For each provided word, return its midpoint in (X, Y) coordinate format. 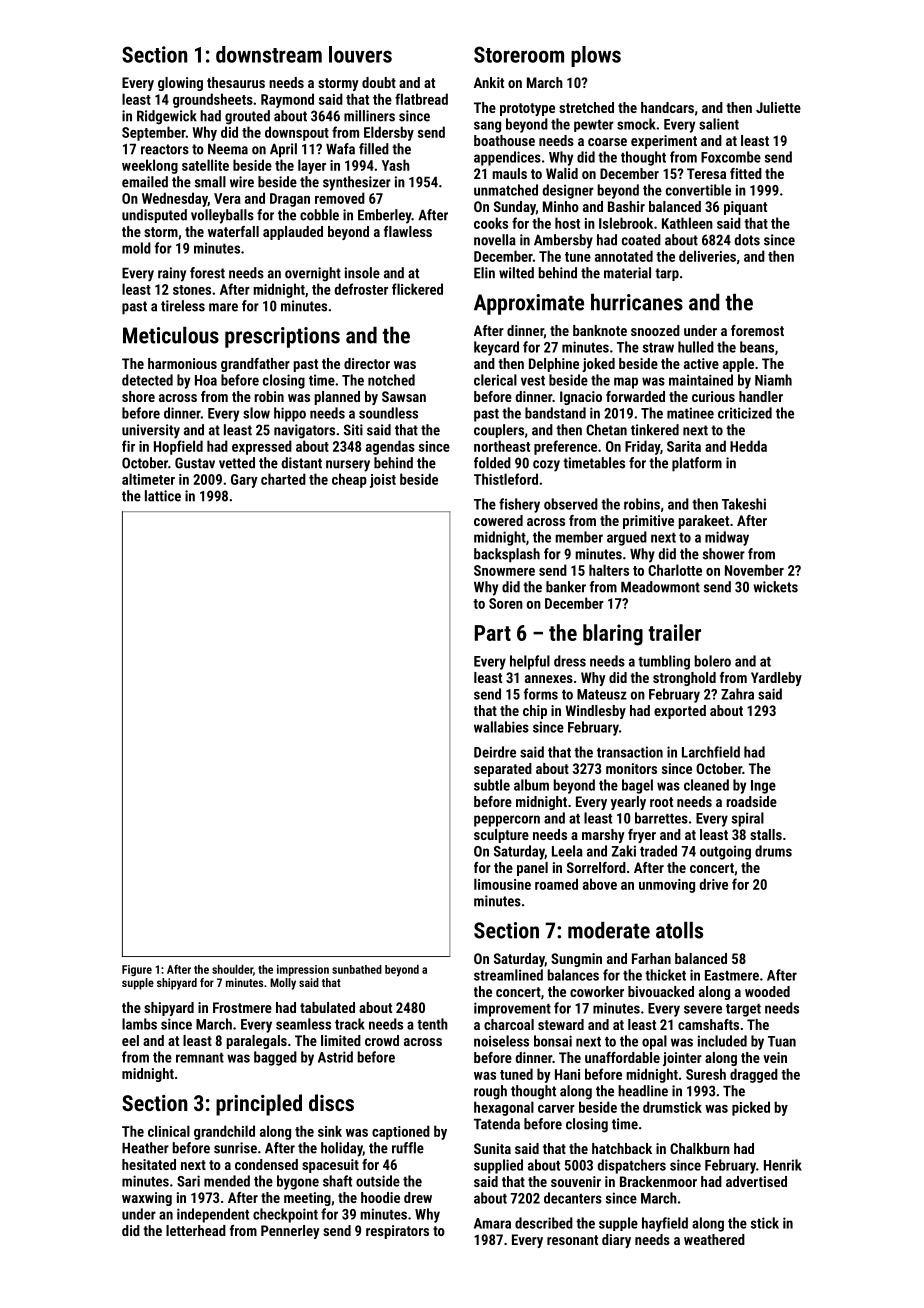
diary (616, 1241)
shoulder (232, 969)
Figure (137, 970)
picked (751, 1108)
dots (747, 240)
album (531, 785)
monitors (631, 768)
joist (383, 481)
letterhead (196, 1230)
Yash (396, 165)
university (151, 431)
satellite (205, 165)
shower (724, 554)
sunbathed (357, 969)
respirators (397, 1232)
